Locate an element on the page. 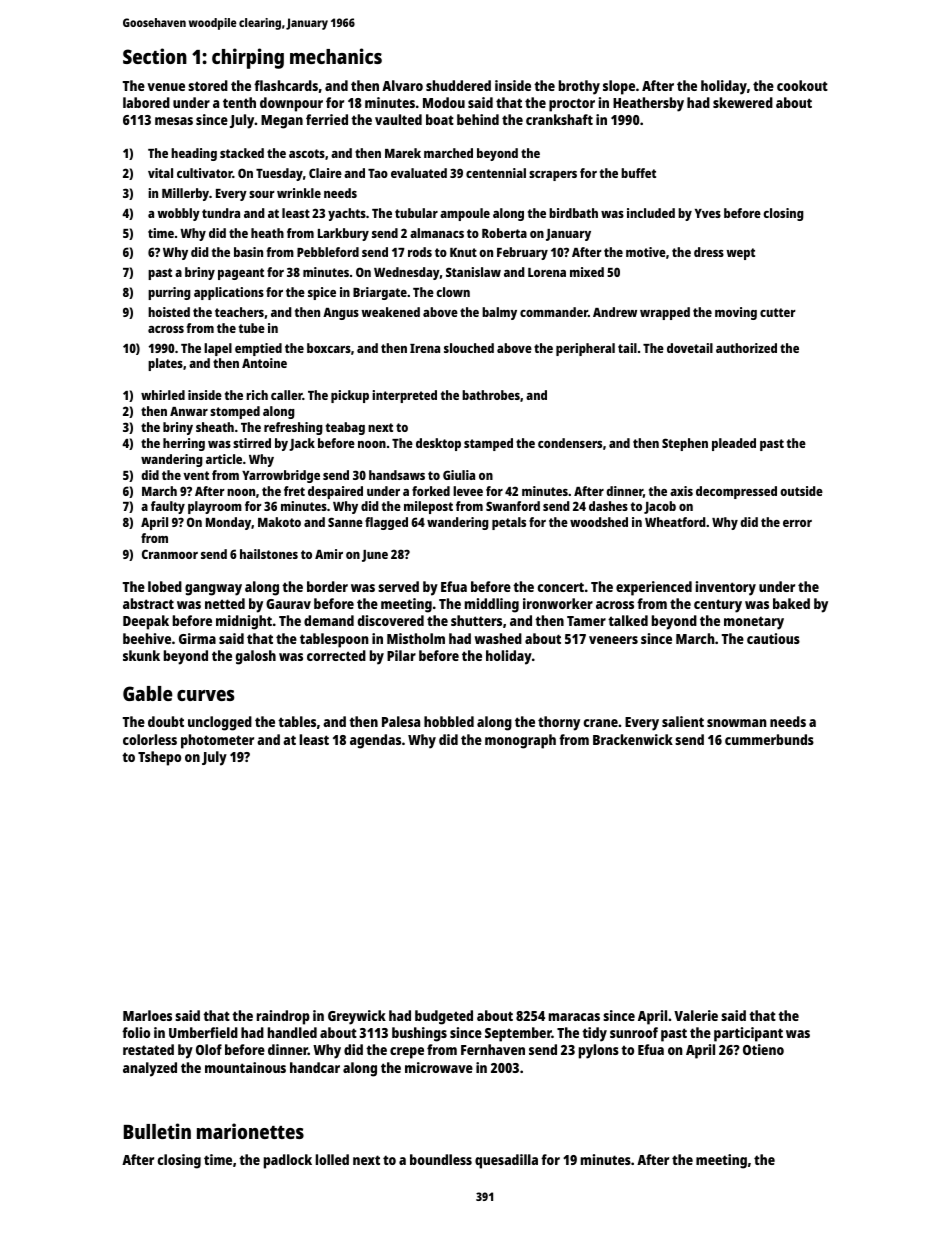  slope is located at coordinates (619, 87).
